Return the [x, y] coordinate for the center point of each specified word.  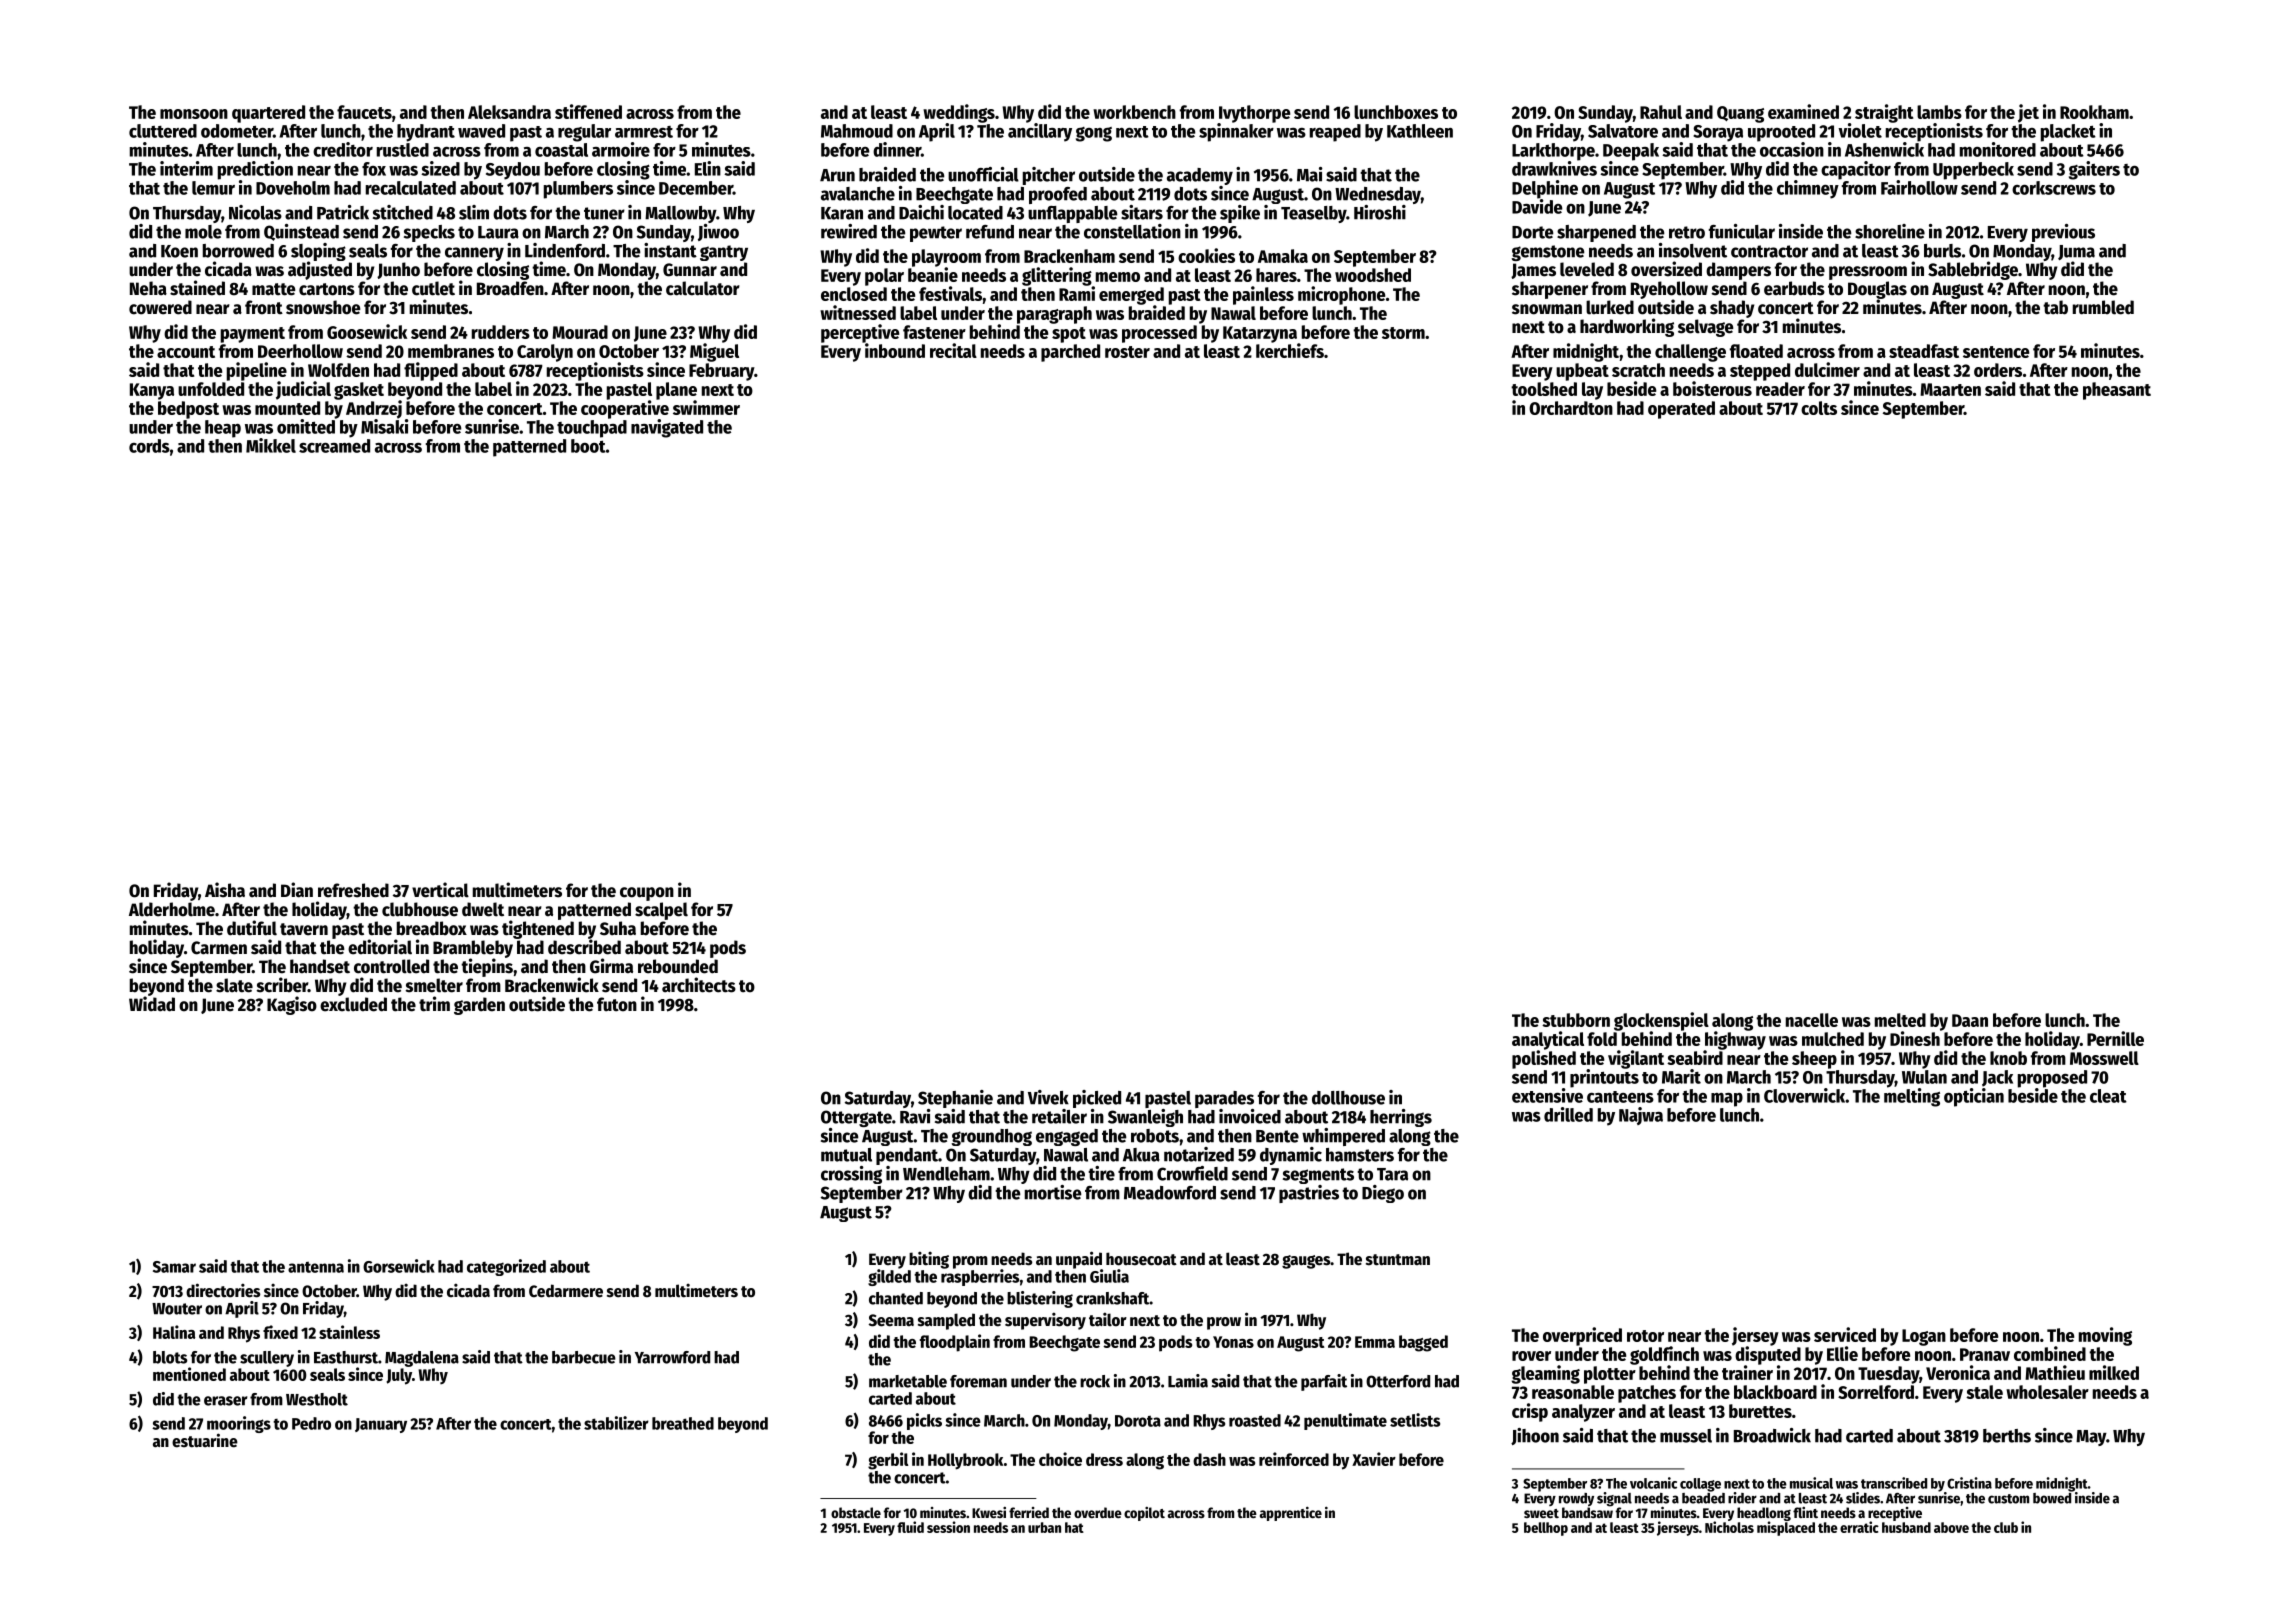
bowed [2052, 1498]
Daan [1970, 1020]
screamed [334, 446]
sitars [1142, 212]
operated [1681, 410]
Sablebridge [1973, 270]
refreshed [353, 890]
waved [481, 131]
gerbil [888, 1461]
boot [588, 446]
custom [2008, 1499]
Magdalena [422, 1359]
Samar [174, 1267]
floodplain [955, 1343]
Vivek [1048, 1097]
